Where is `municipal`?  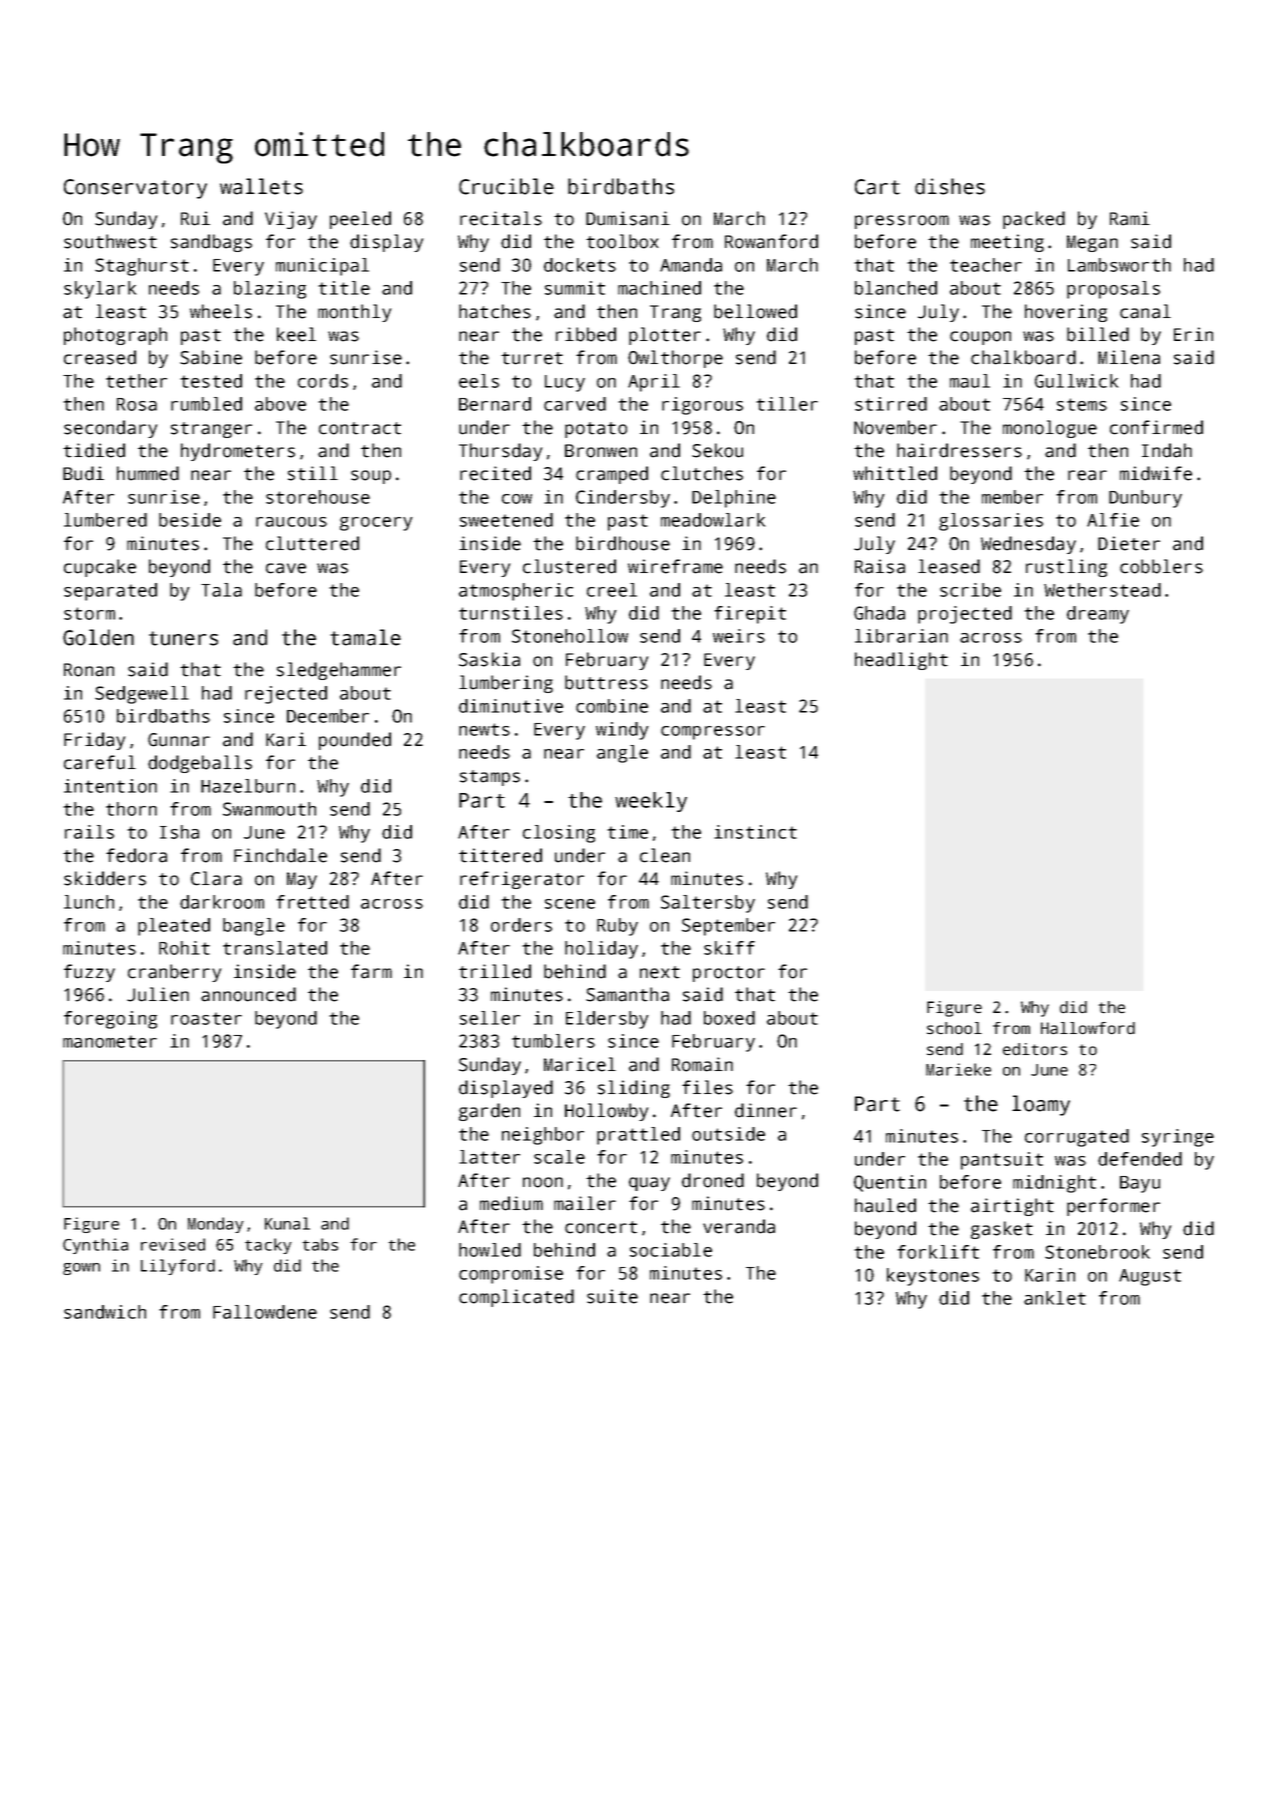 municipal is located at coordinates (322, 267).
